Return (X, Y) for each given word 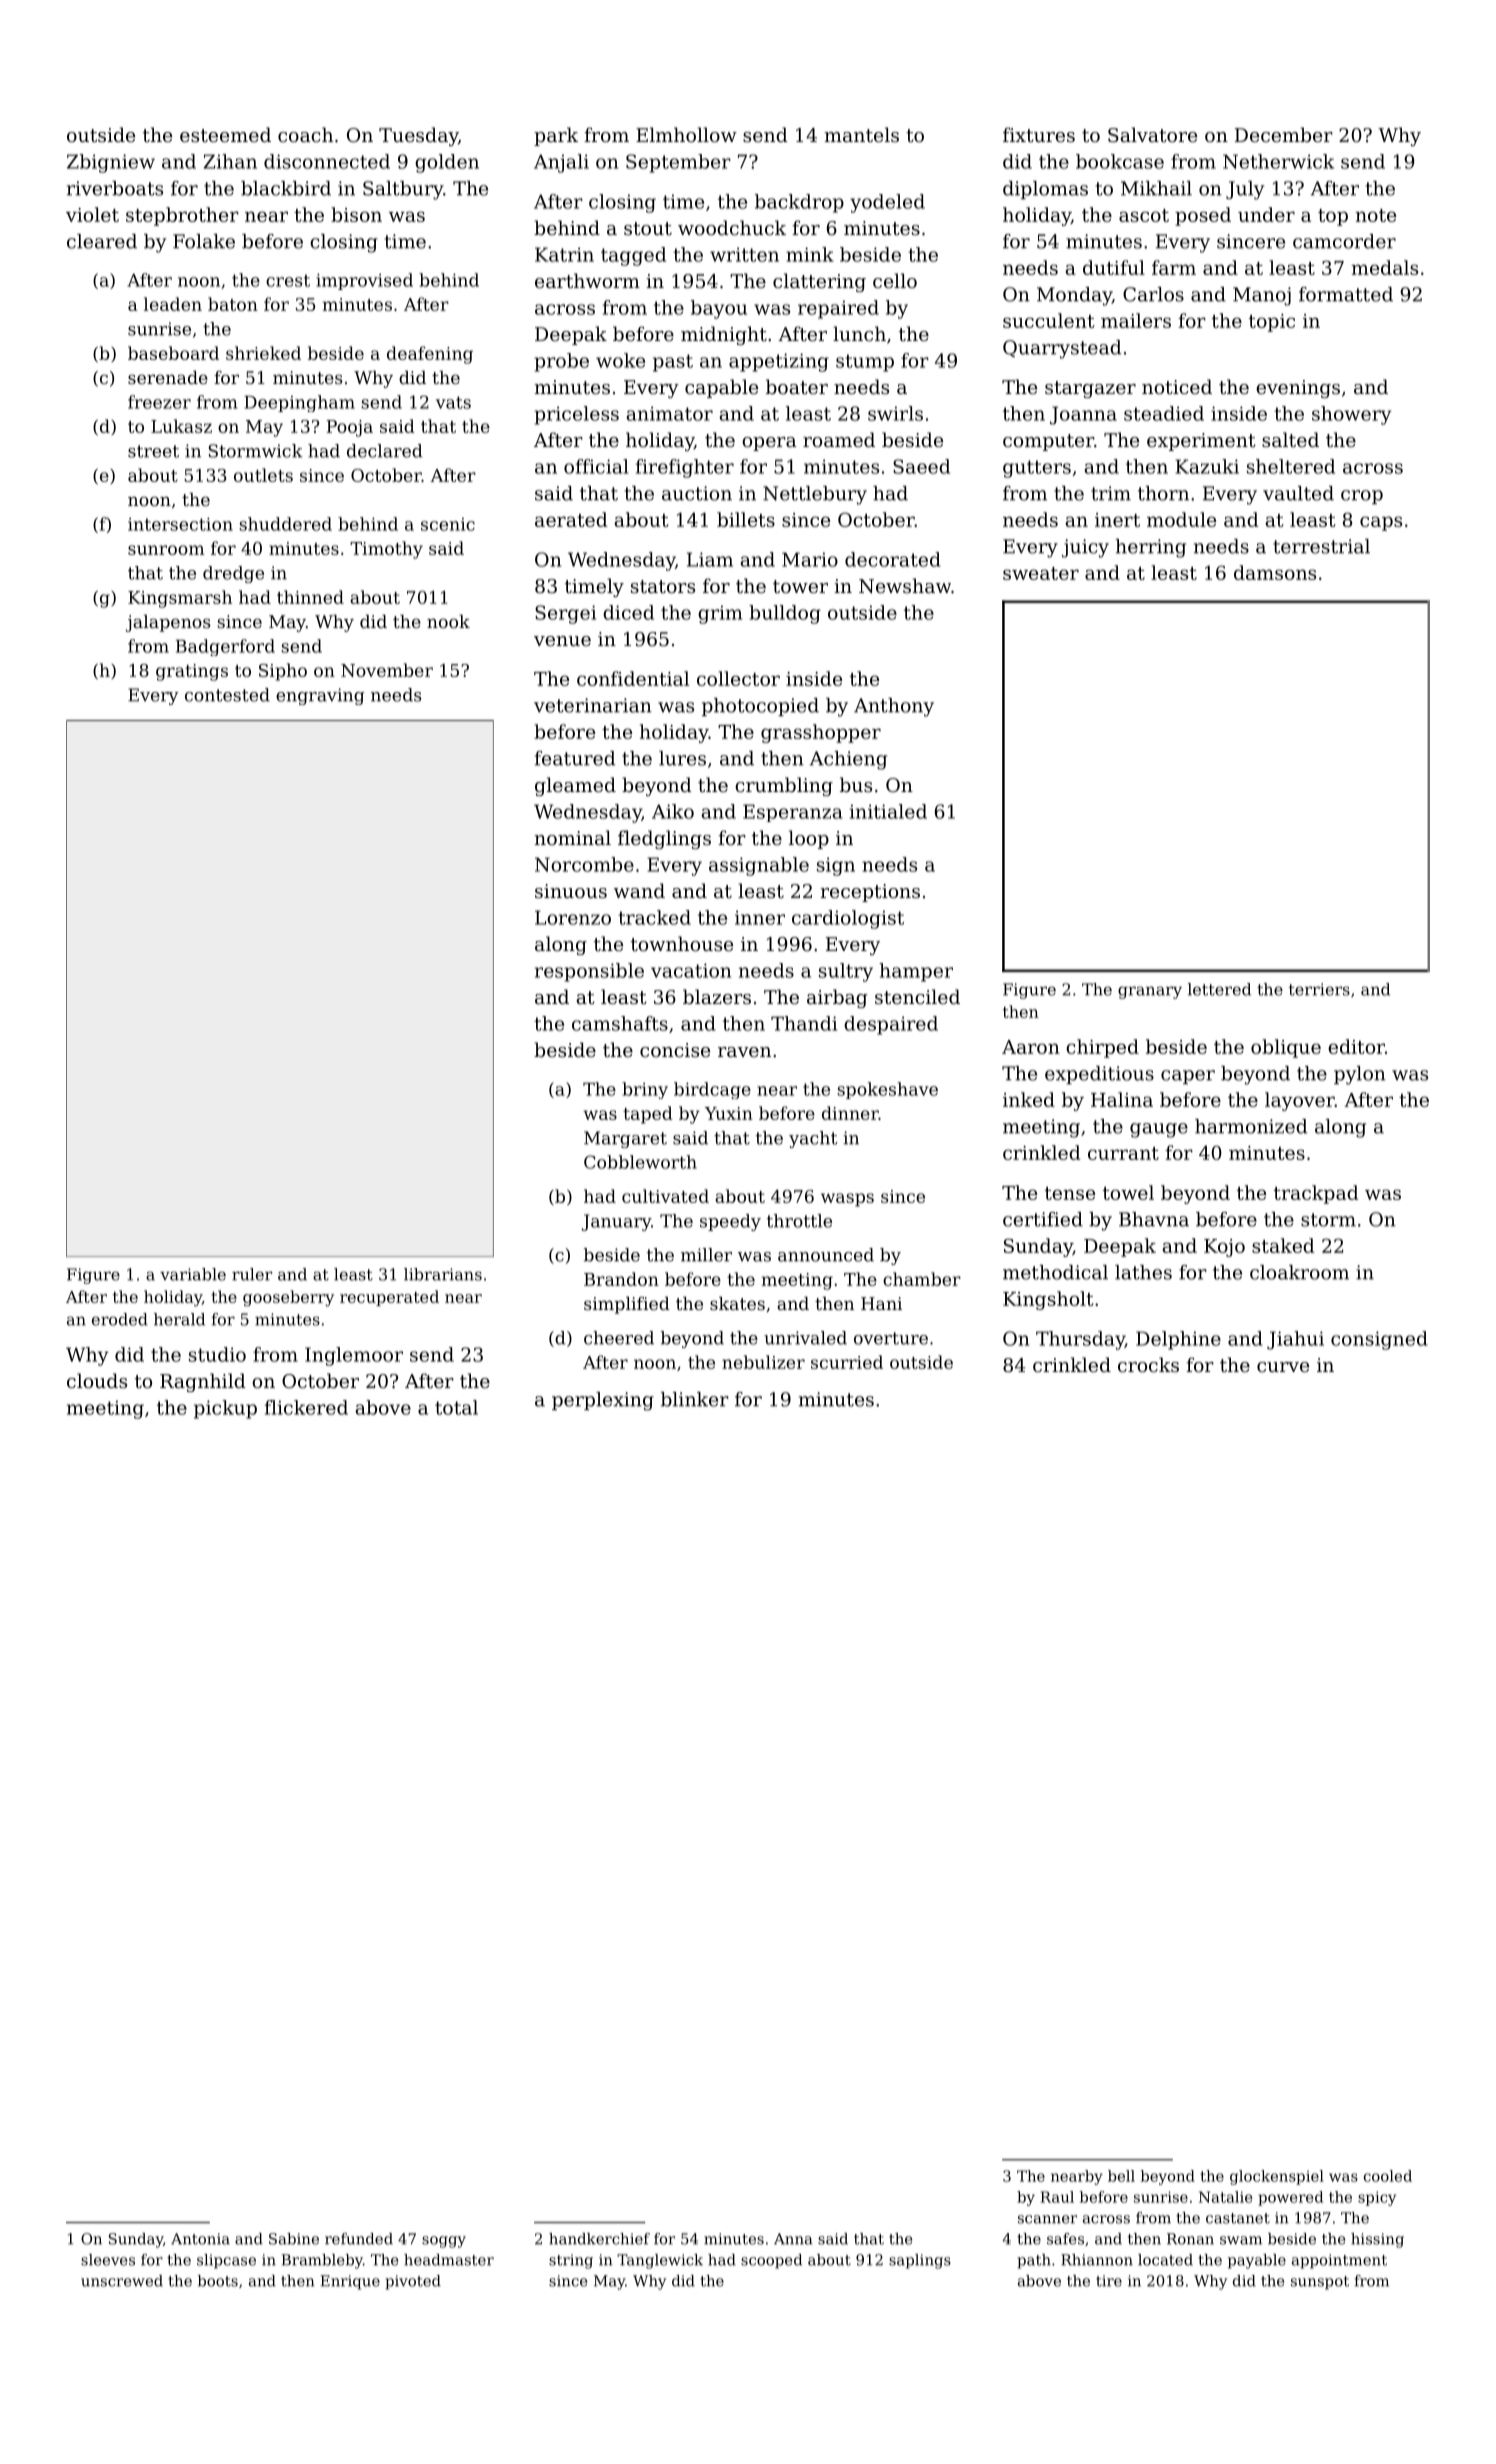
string (571, 2261)
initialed (888, 811)
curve (1283, 1367)
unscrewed (122, 2281)
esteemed (225, 134)
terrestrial (1321, 546)
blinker (695, 1399)
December (1284, 134)
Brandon (621, 1279)
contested (227, 695)
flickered (306, 1407)
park (556, 136)
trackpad (1316, 1194)
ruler (252, 1274)
